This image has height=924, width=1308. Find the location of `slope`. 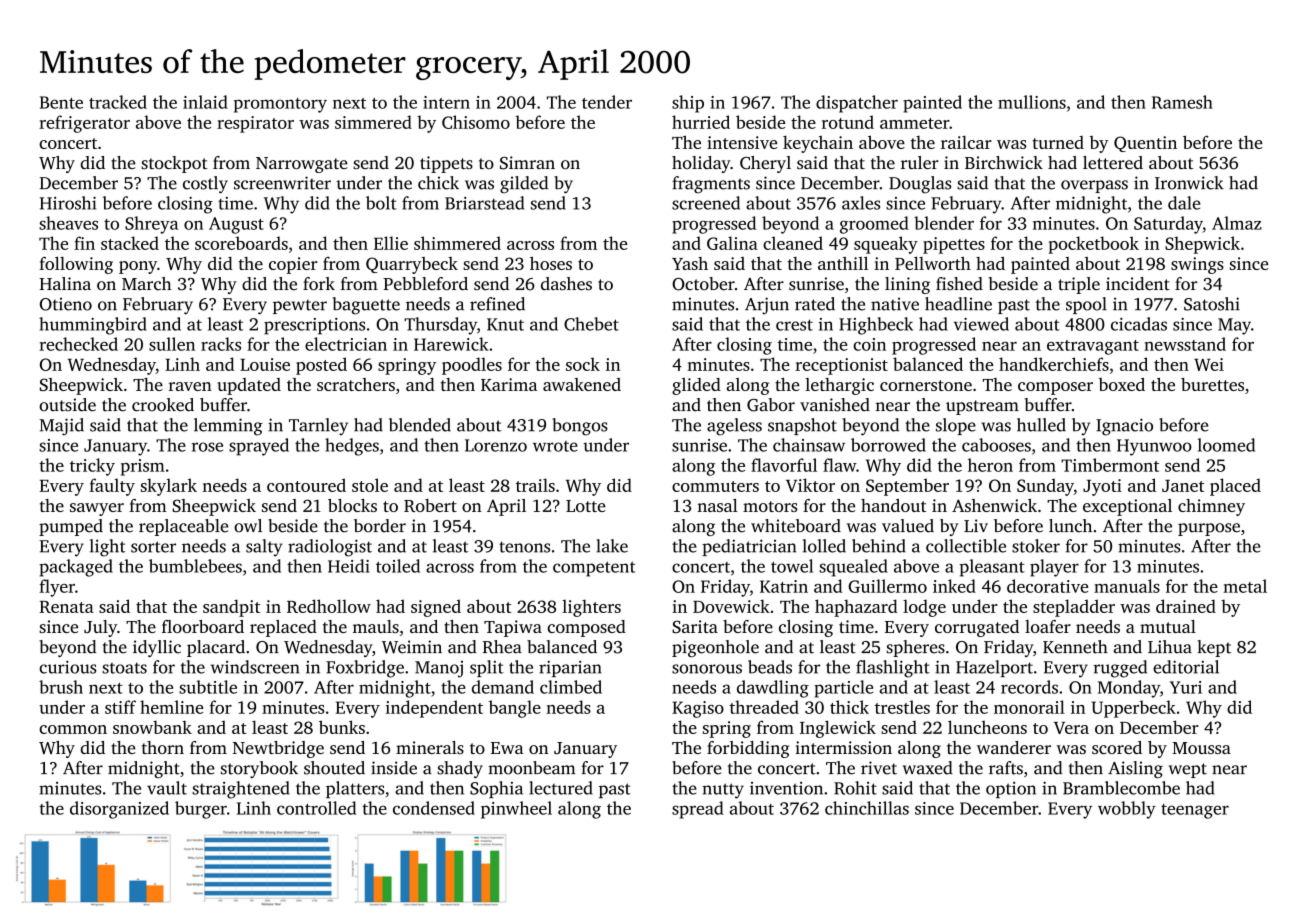

slope is located at coordinates (956, 426).
